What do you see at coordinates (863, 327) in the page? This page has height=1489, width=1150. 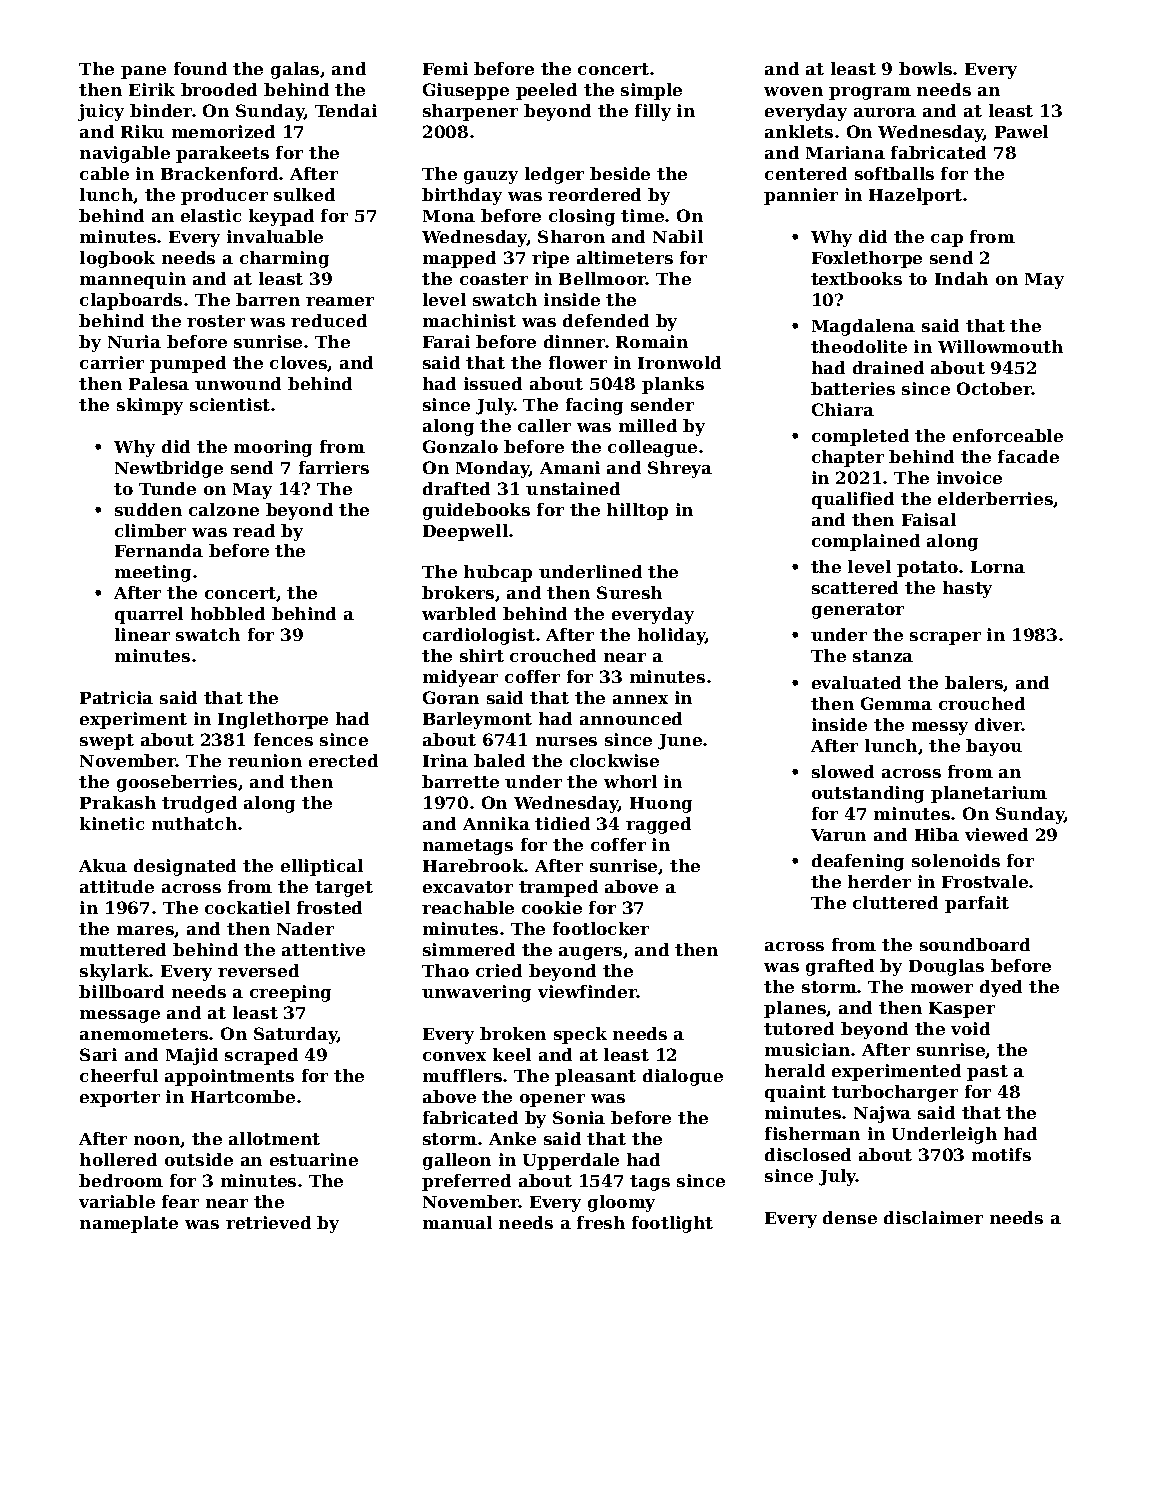 I see `Magdalena` at bounding box center [863, 327].
